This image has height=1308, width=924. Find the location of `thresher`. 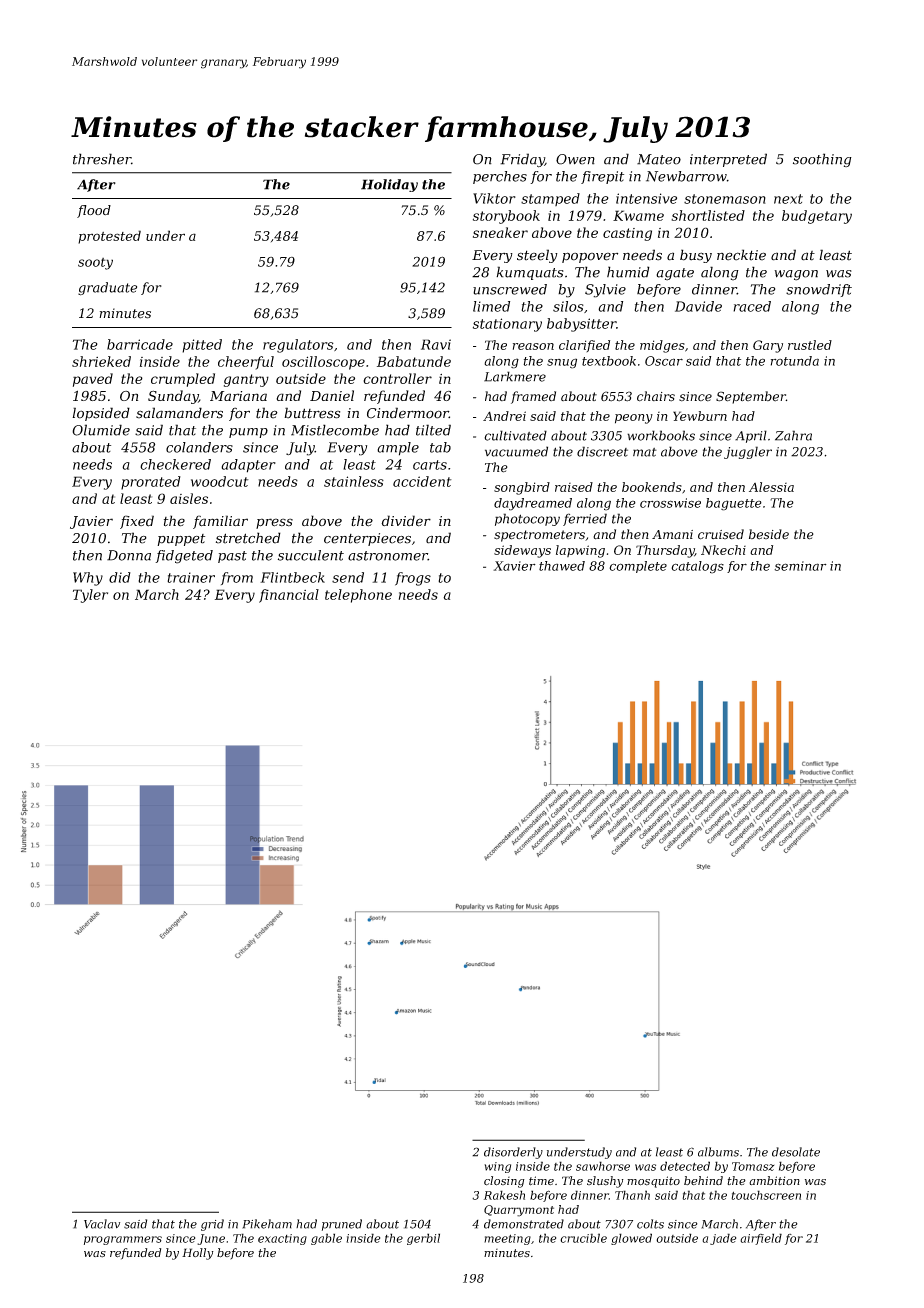

thresher is located at coordinates (102, 159).
